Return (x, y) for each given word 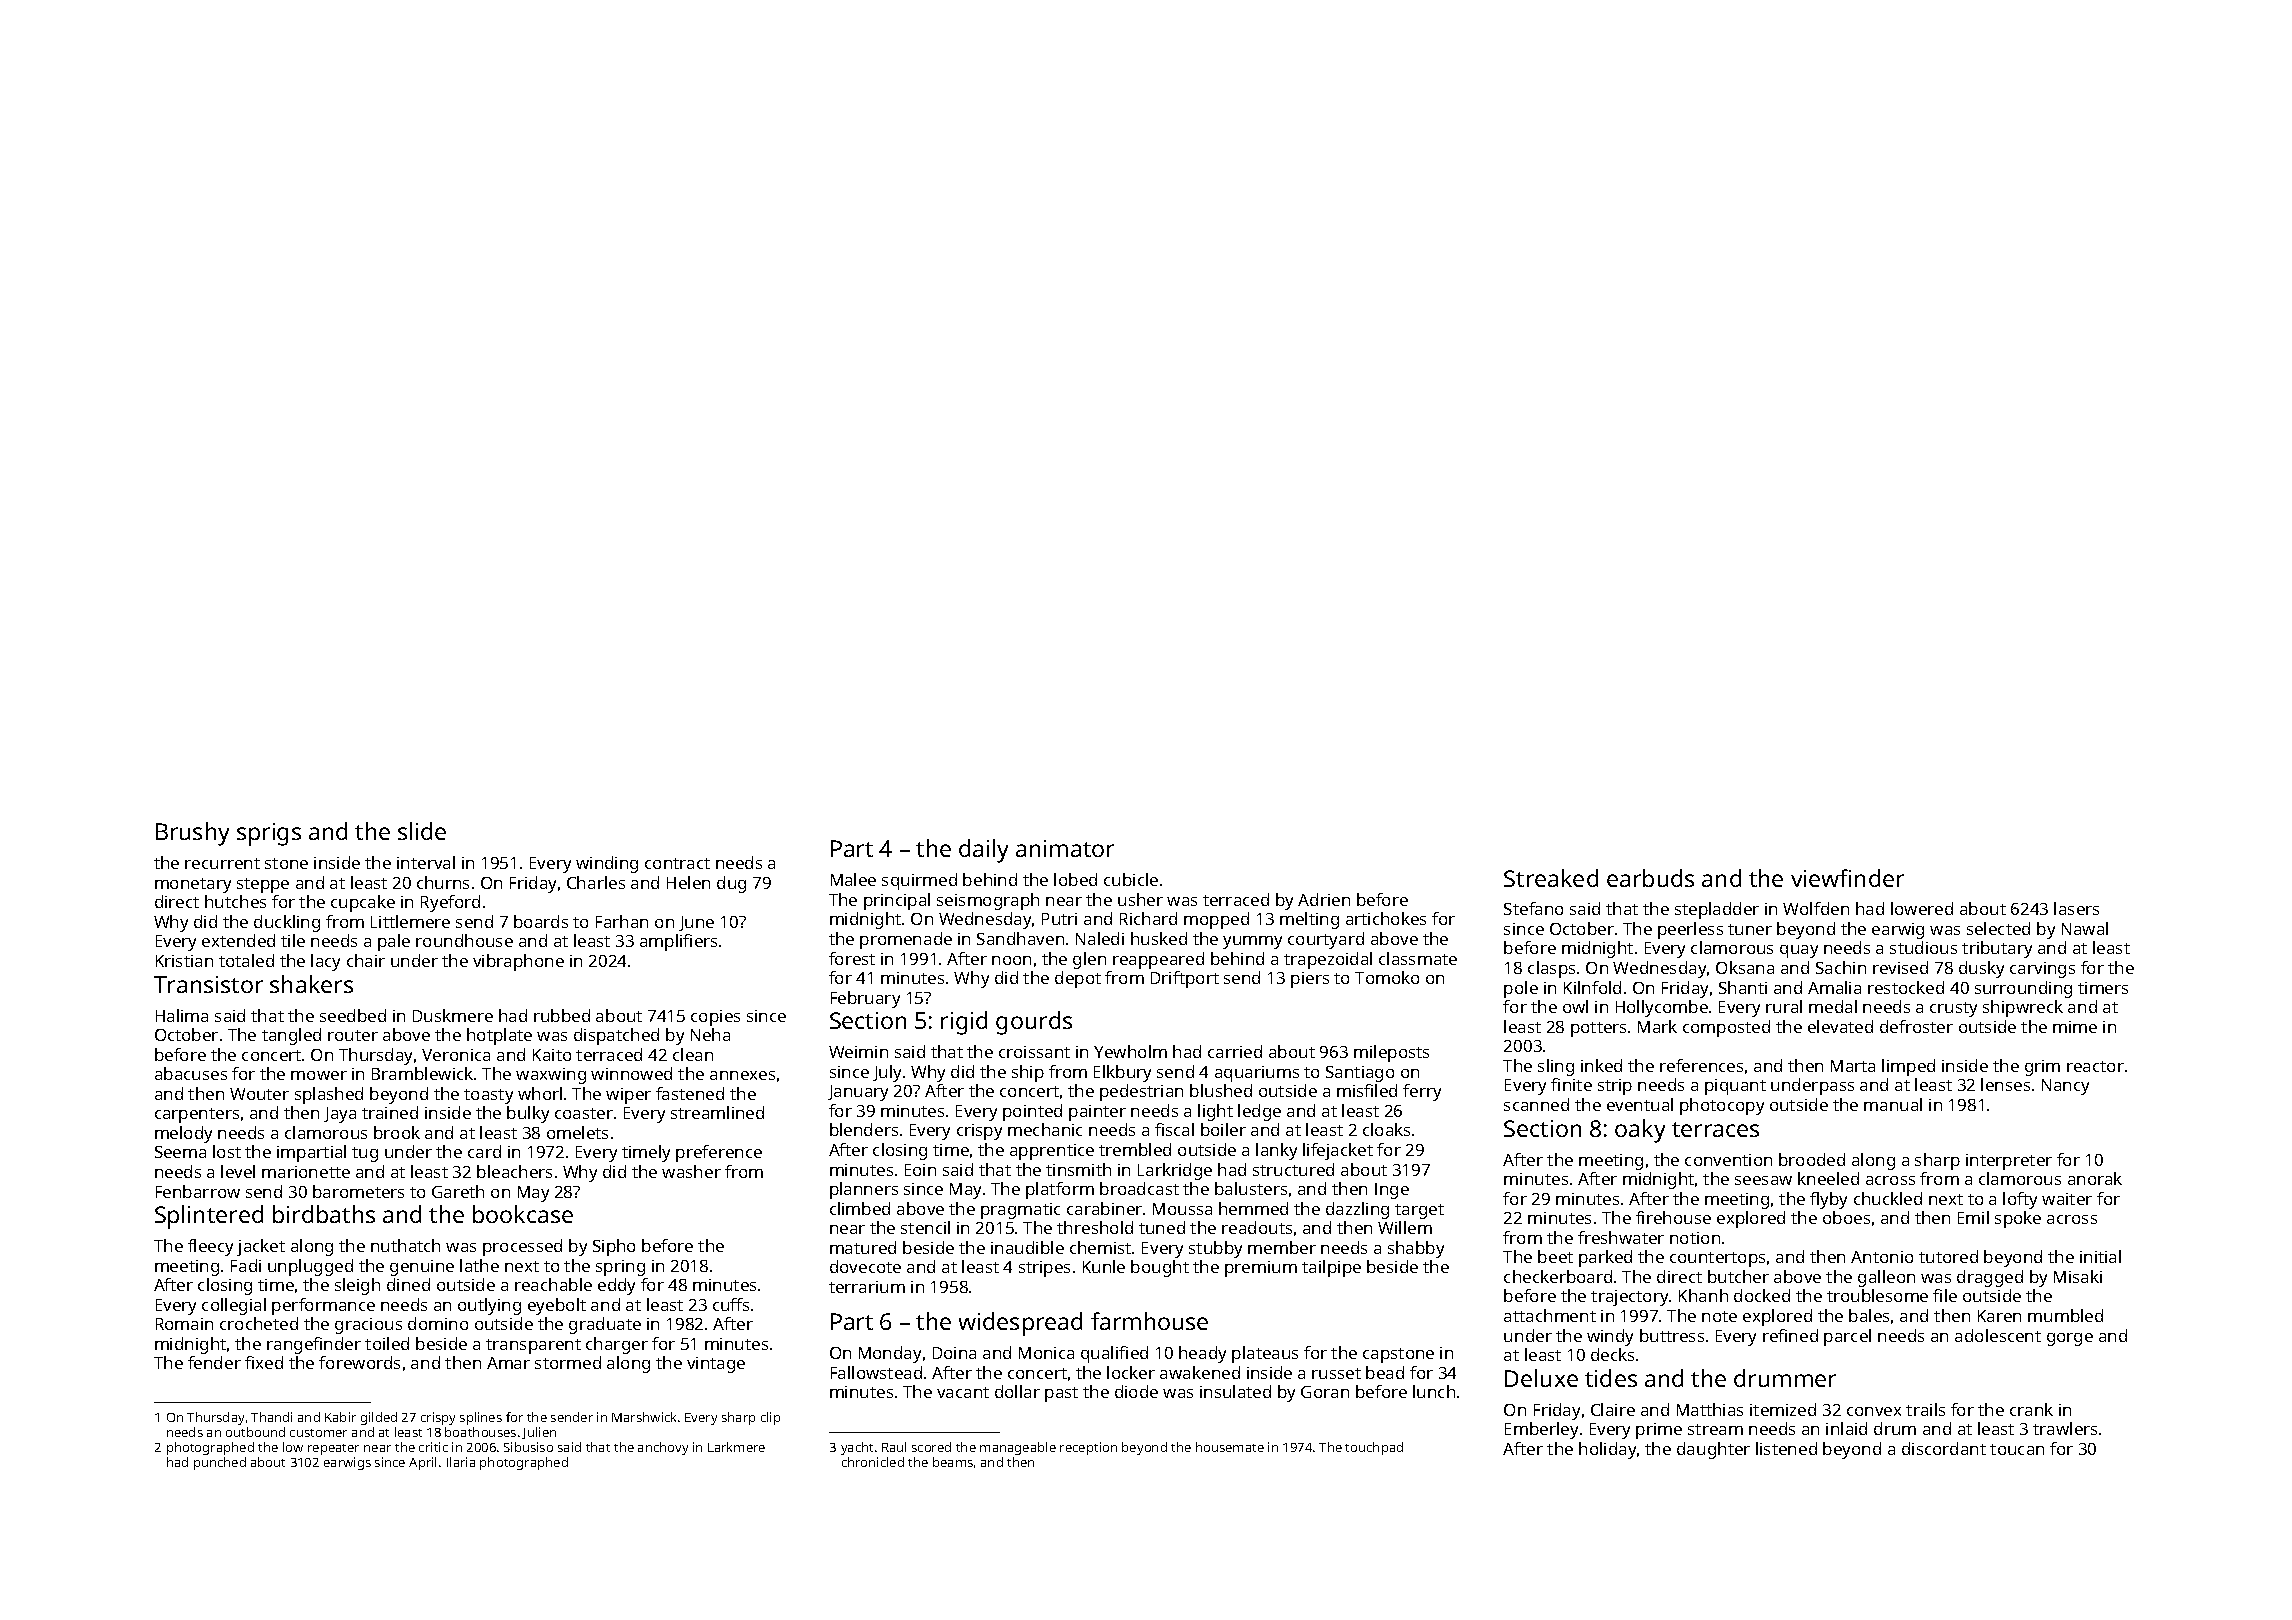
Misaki (2078, 1276)
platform (1060, 1190)
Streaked (1551, 878)
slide (422, 831)
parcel (1847, 1337)
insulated (1235, 1391)
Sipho (614, 1247)
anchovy (663, 1448)
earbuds (1650, 878)
